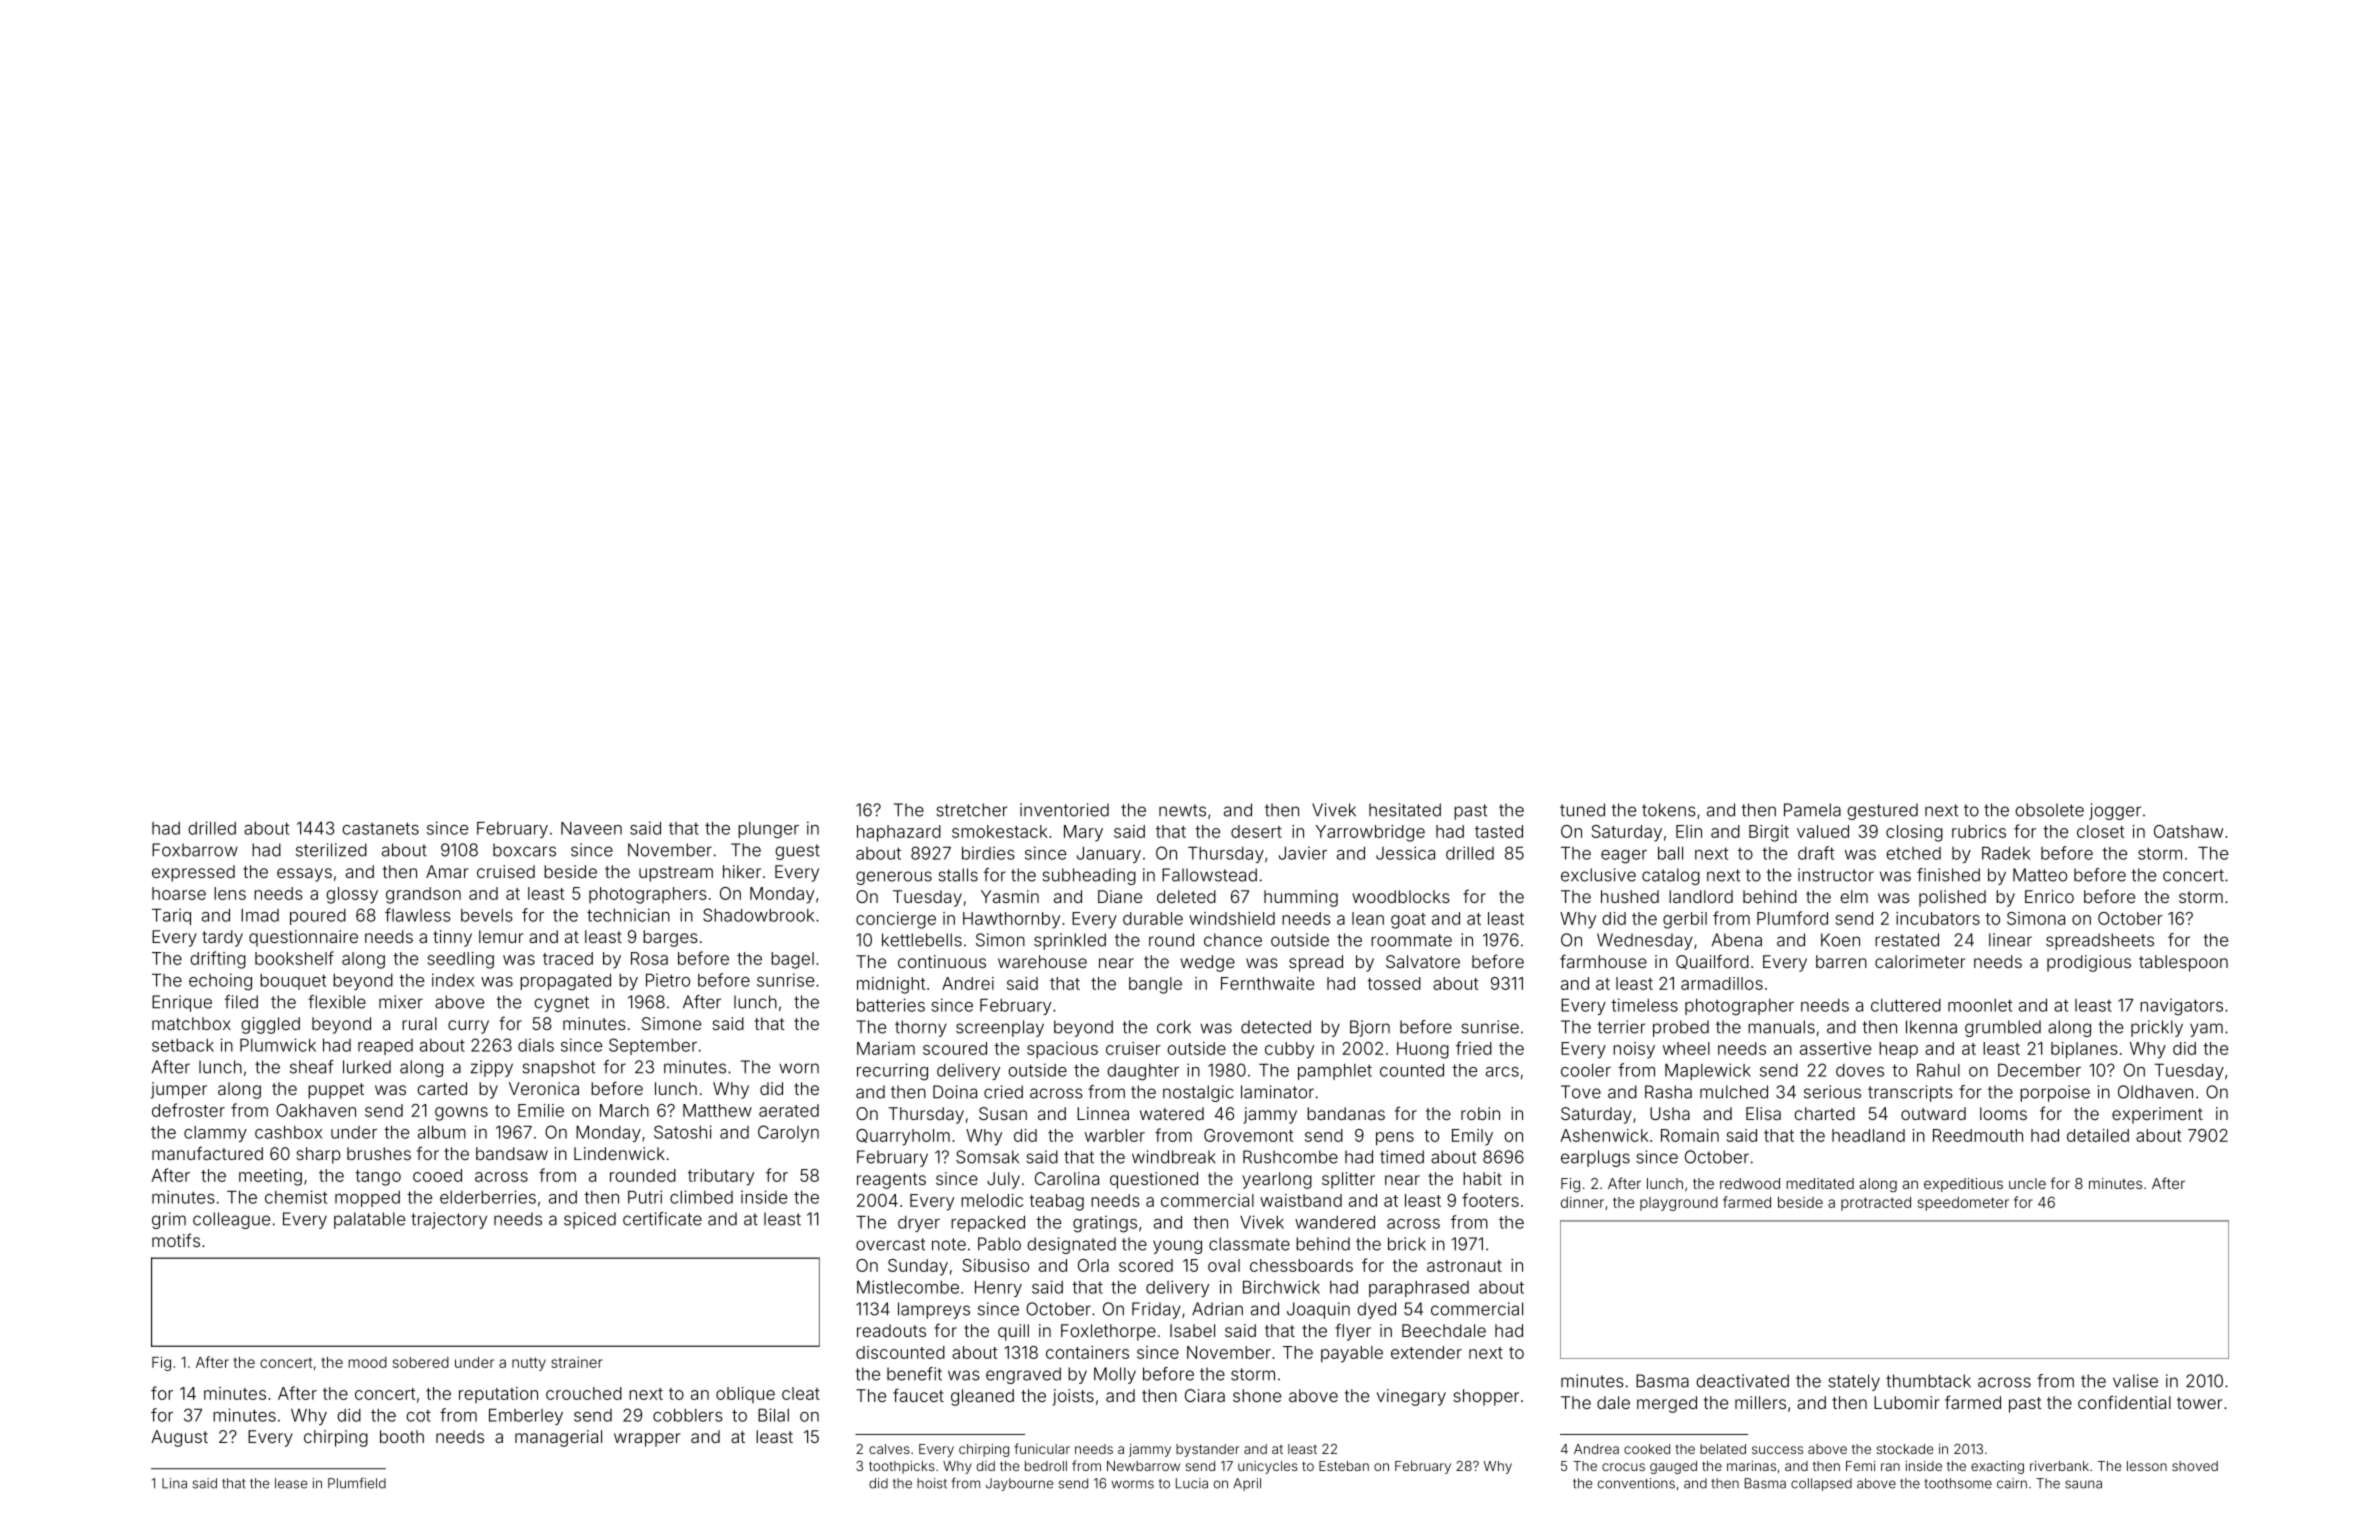 This document has width=2380, height=1540. Describe the element at coordinates (591, 828) in the document. I see `Naveen` at that location.
